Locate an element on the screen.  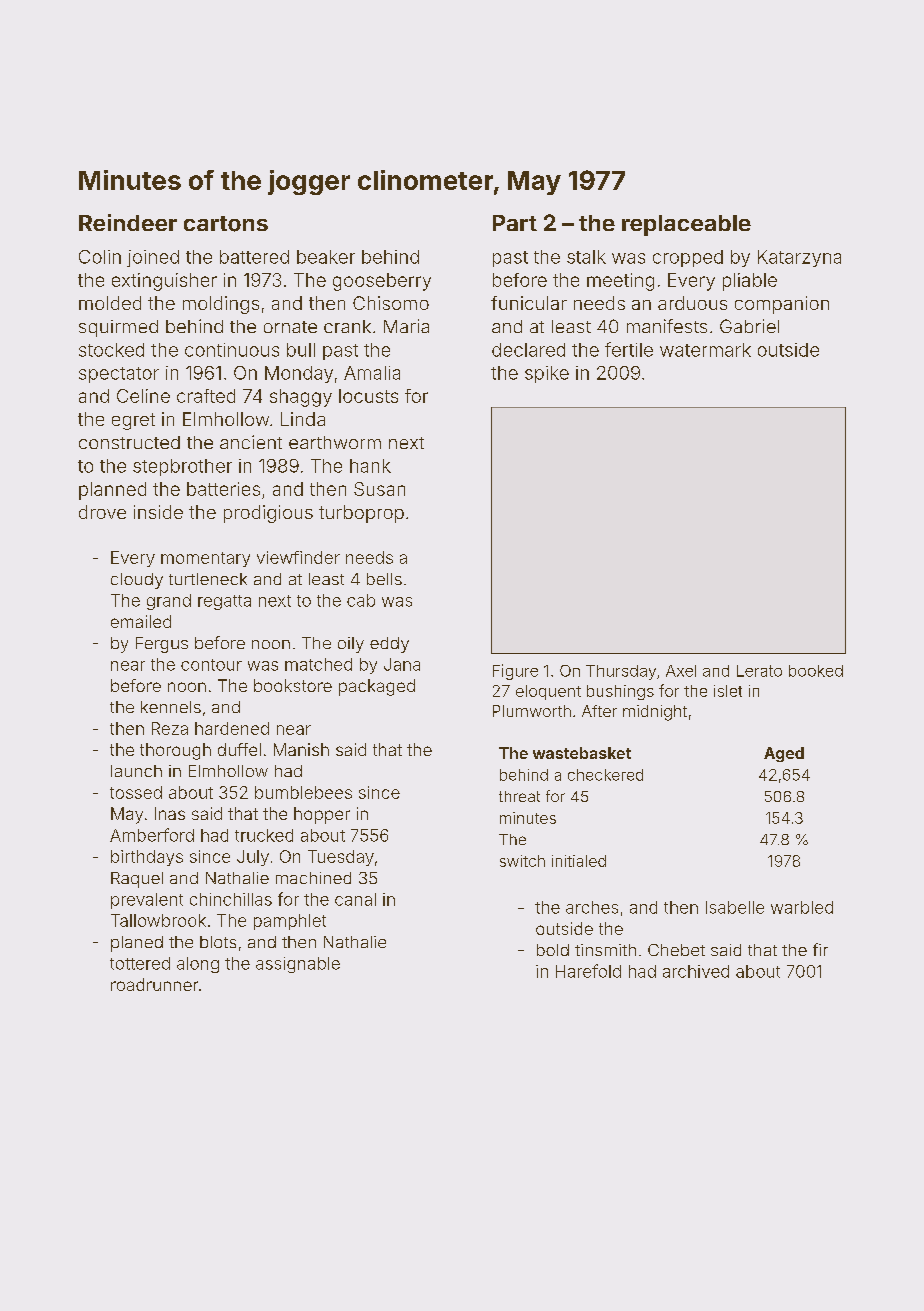
constructed is located at coordinates (129, 442).
